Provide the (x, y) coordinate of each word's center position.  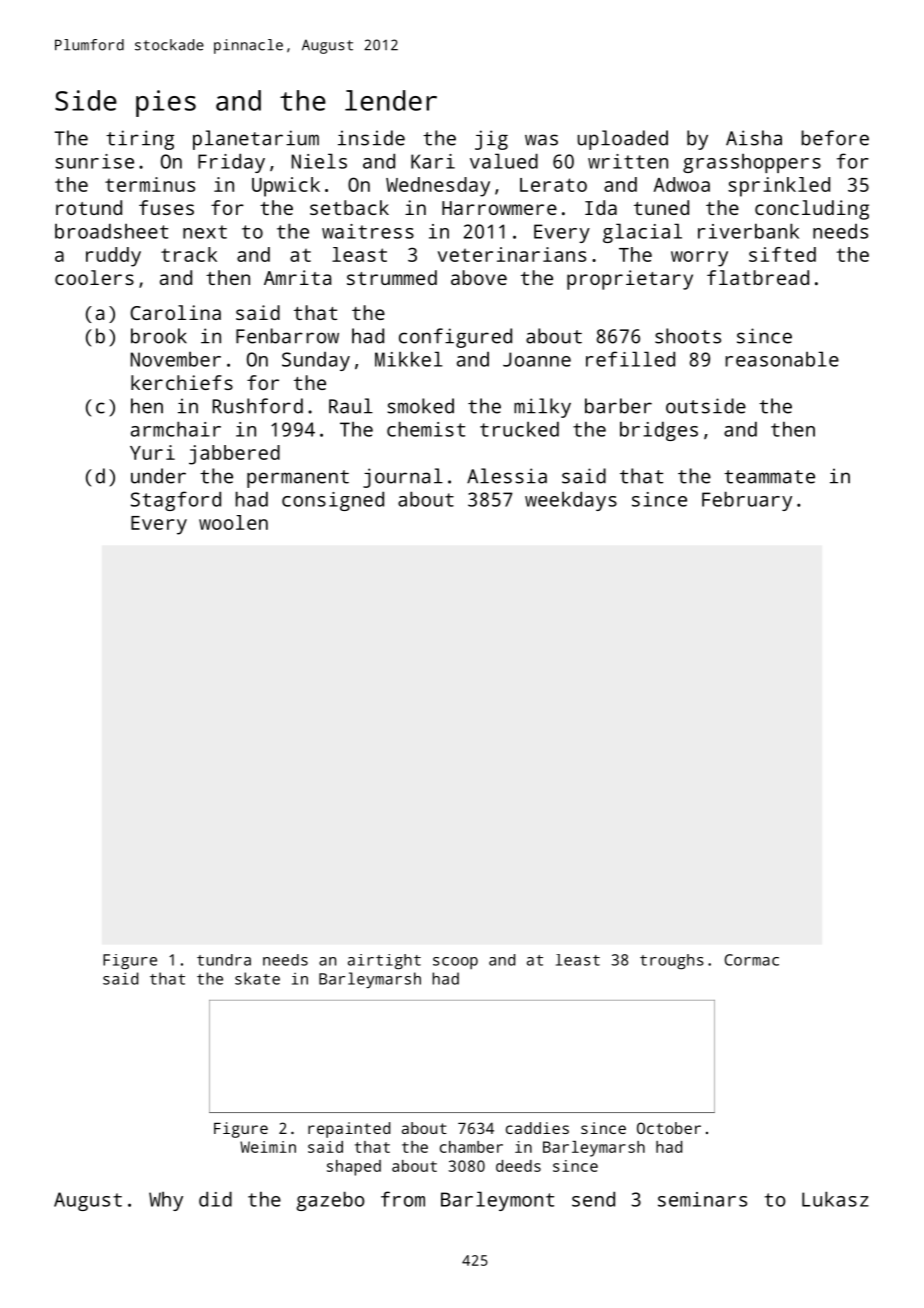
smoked (420, 406)
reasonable (782, 359)
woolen (233, 522)
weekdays (571, 501)
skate (257, 978)
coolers (94, 277)
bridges (659, 431)
